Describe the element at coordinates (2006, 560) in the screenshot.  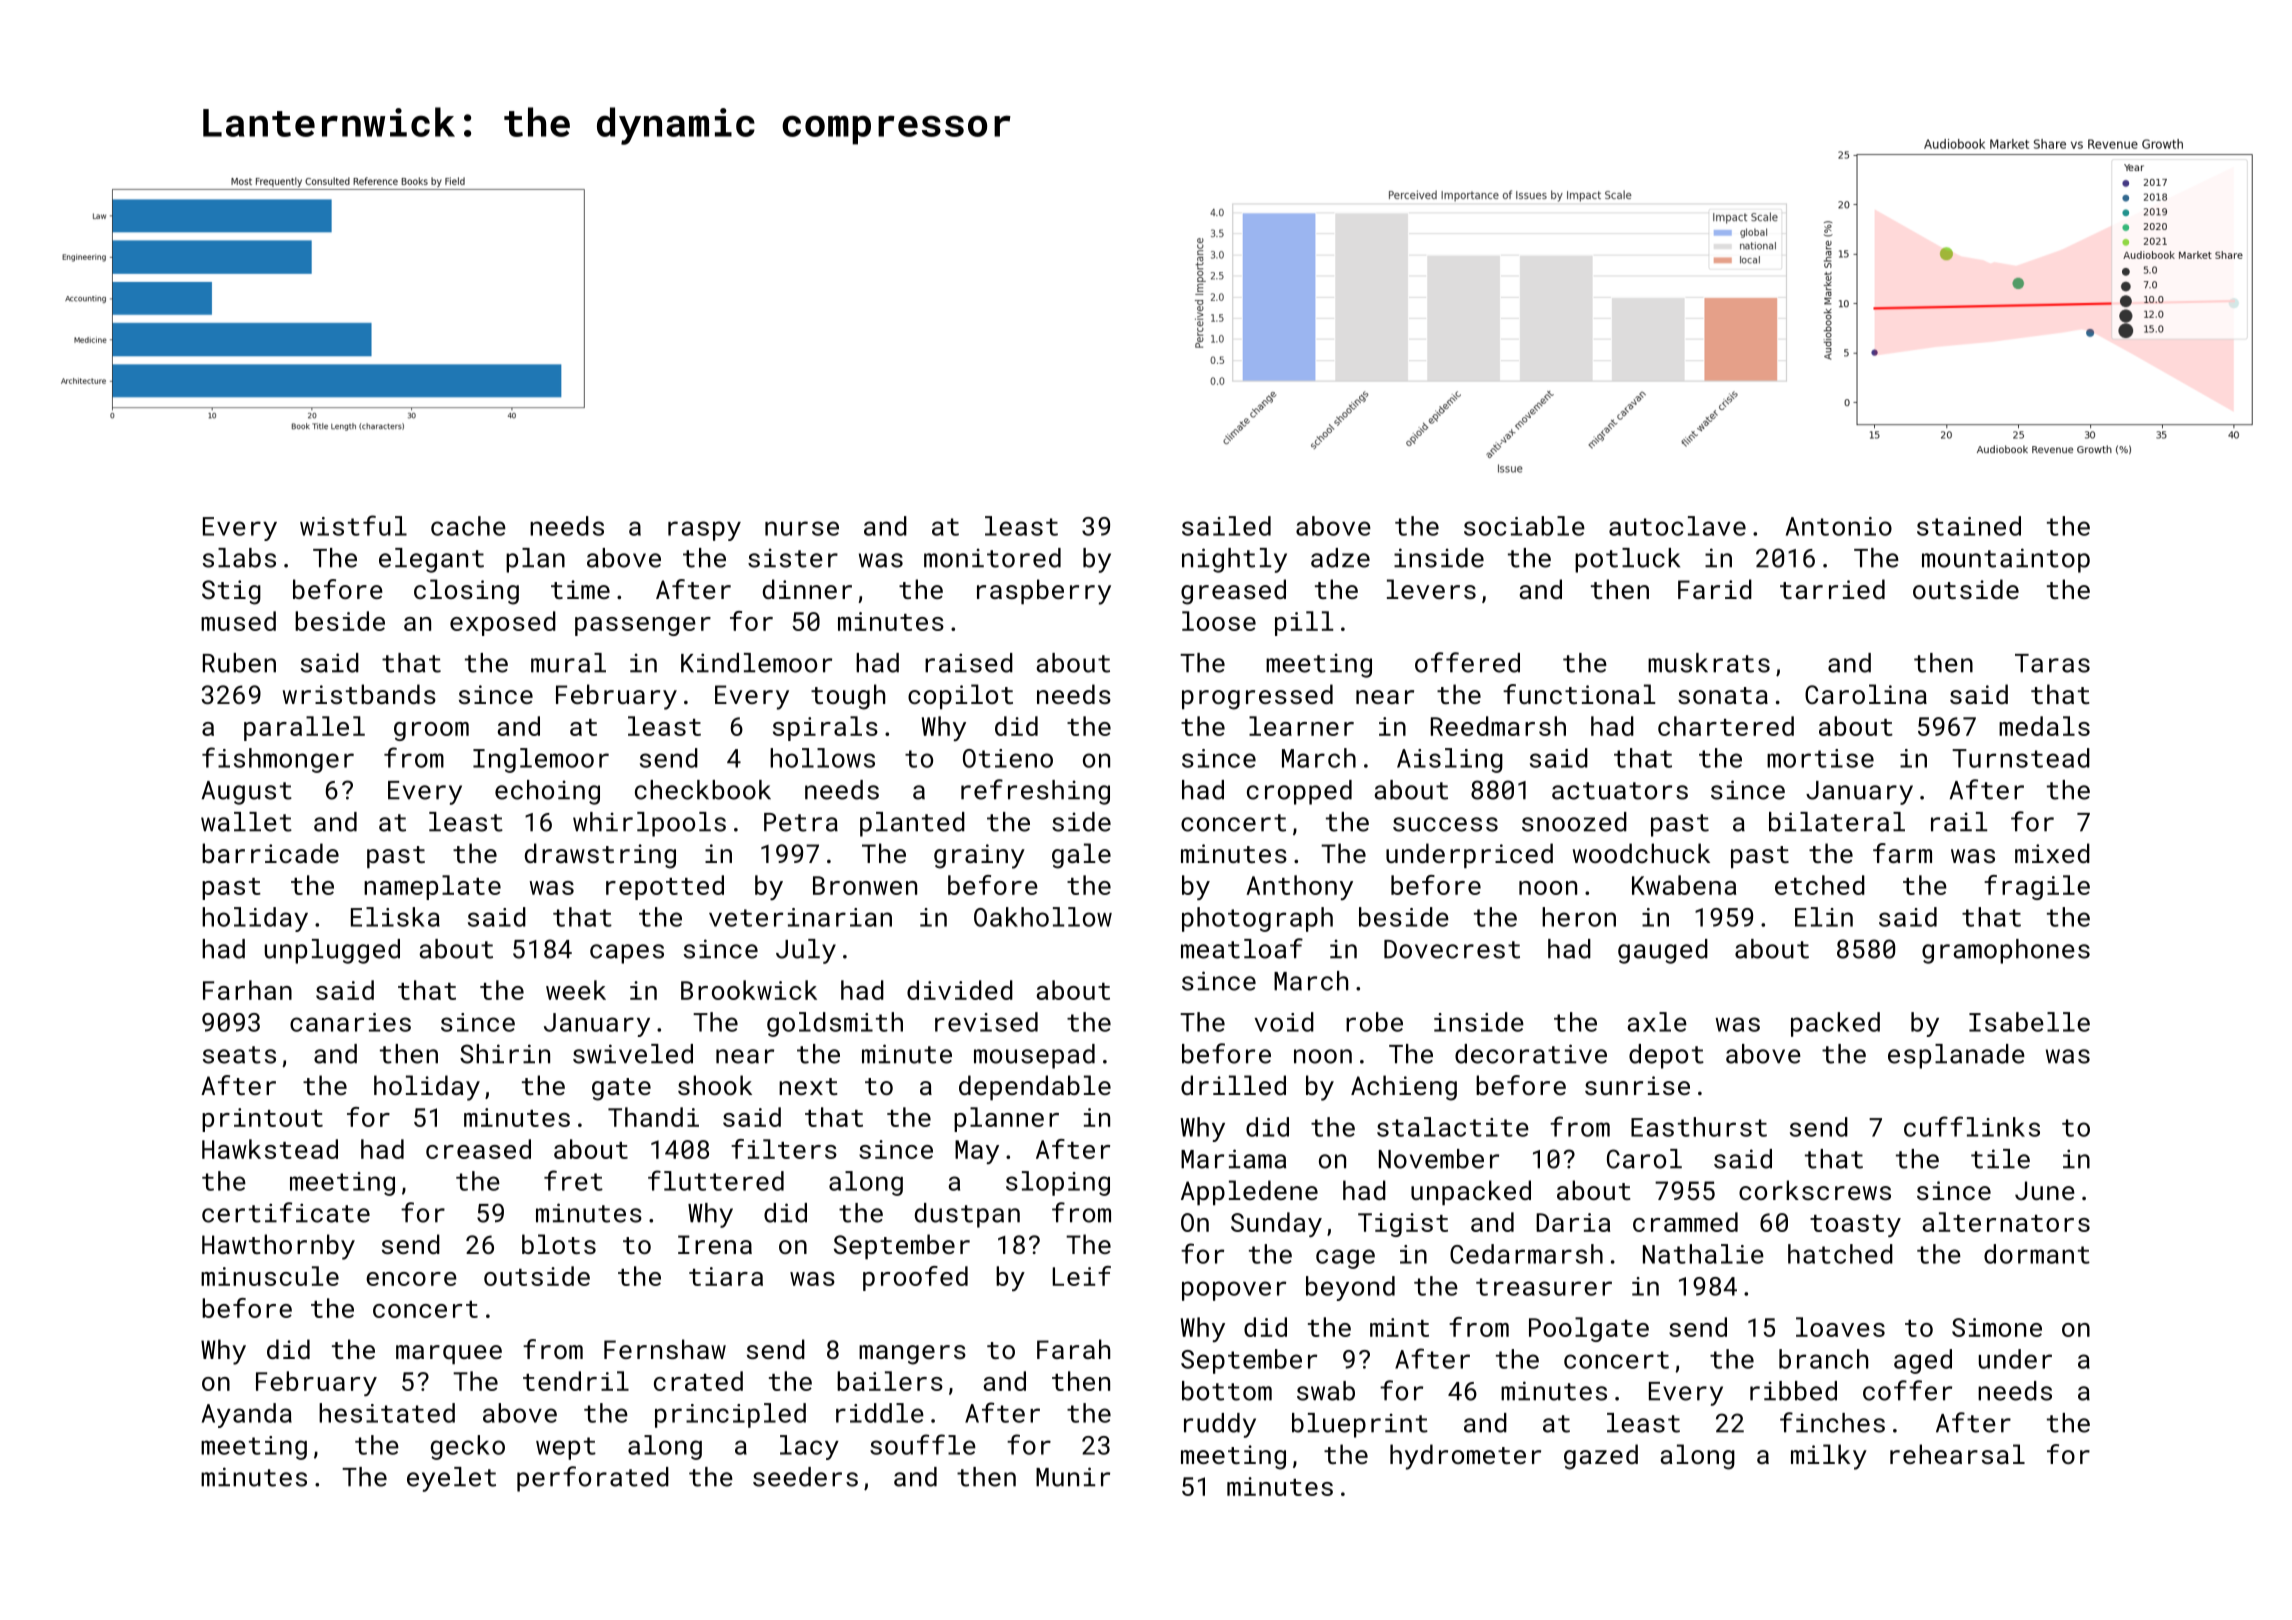
I see `mountaintop` at that location.
